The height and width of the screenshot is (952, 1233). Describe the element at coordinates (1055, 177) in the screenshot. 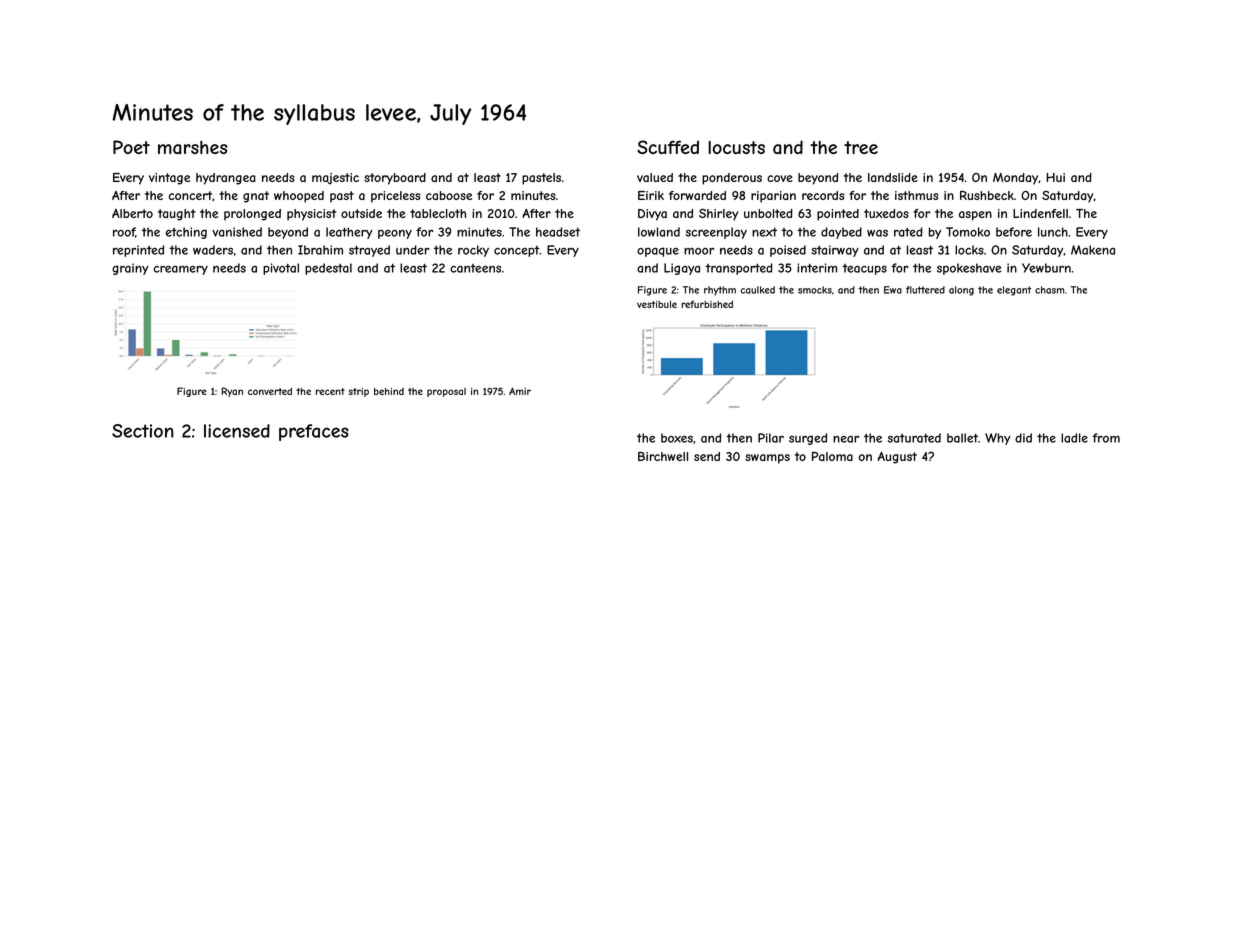

I see `Hui` at that location.
